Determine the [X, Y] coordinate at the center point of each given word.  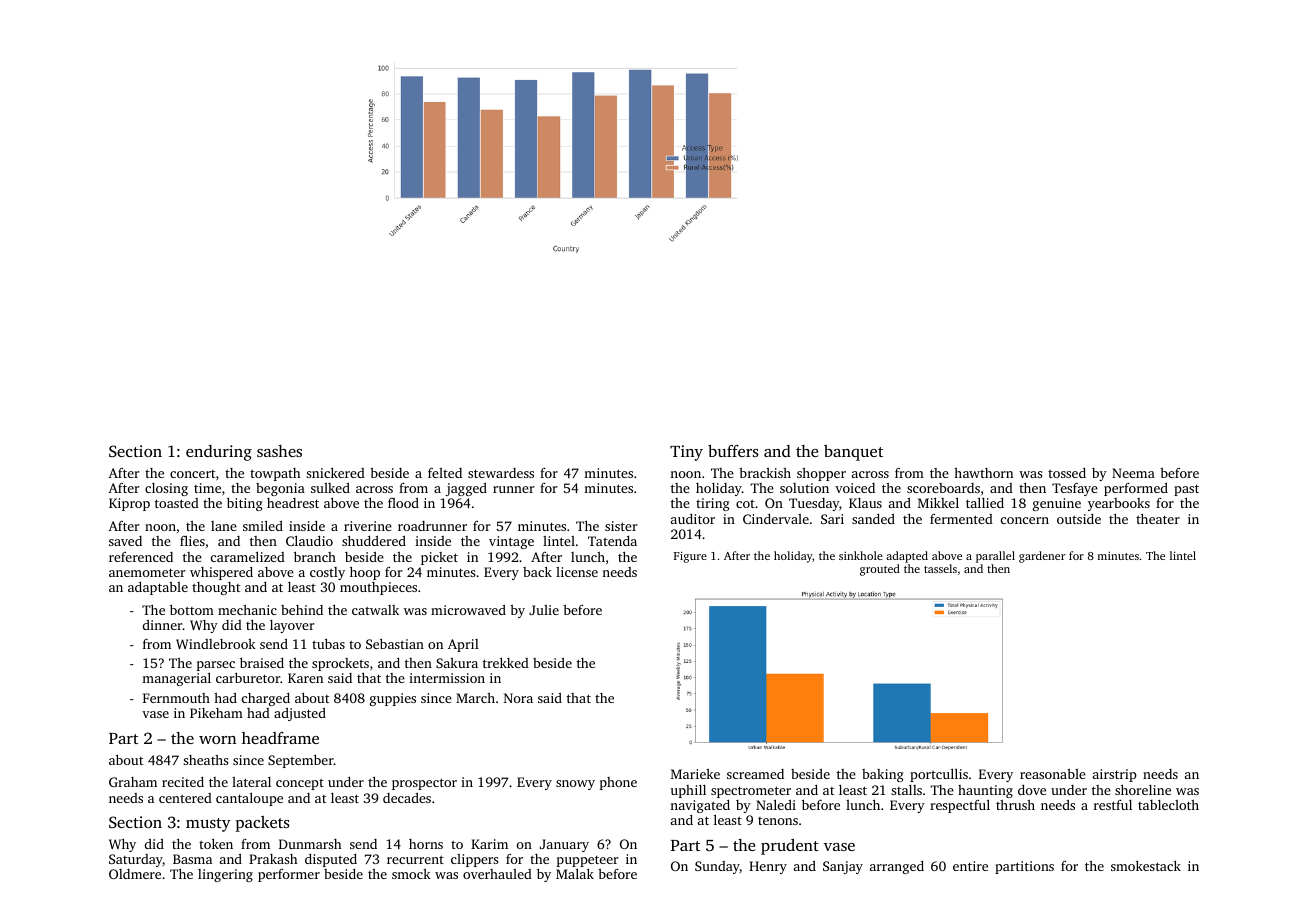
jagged [466, 489]
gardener [1042, 557]
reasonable [1053, 774]
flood [403, 502]
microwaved [468, 610]
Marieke [695, 774]
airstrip [1115, 775]
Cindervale [776, 519]
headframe [280, 738]
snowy [575, 785]
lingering [225, 875]
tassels [940, 568]
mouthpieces [378, 588]
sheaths [205, 760]
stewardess [501, 473]
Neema [1133, 473]
